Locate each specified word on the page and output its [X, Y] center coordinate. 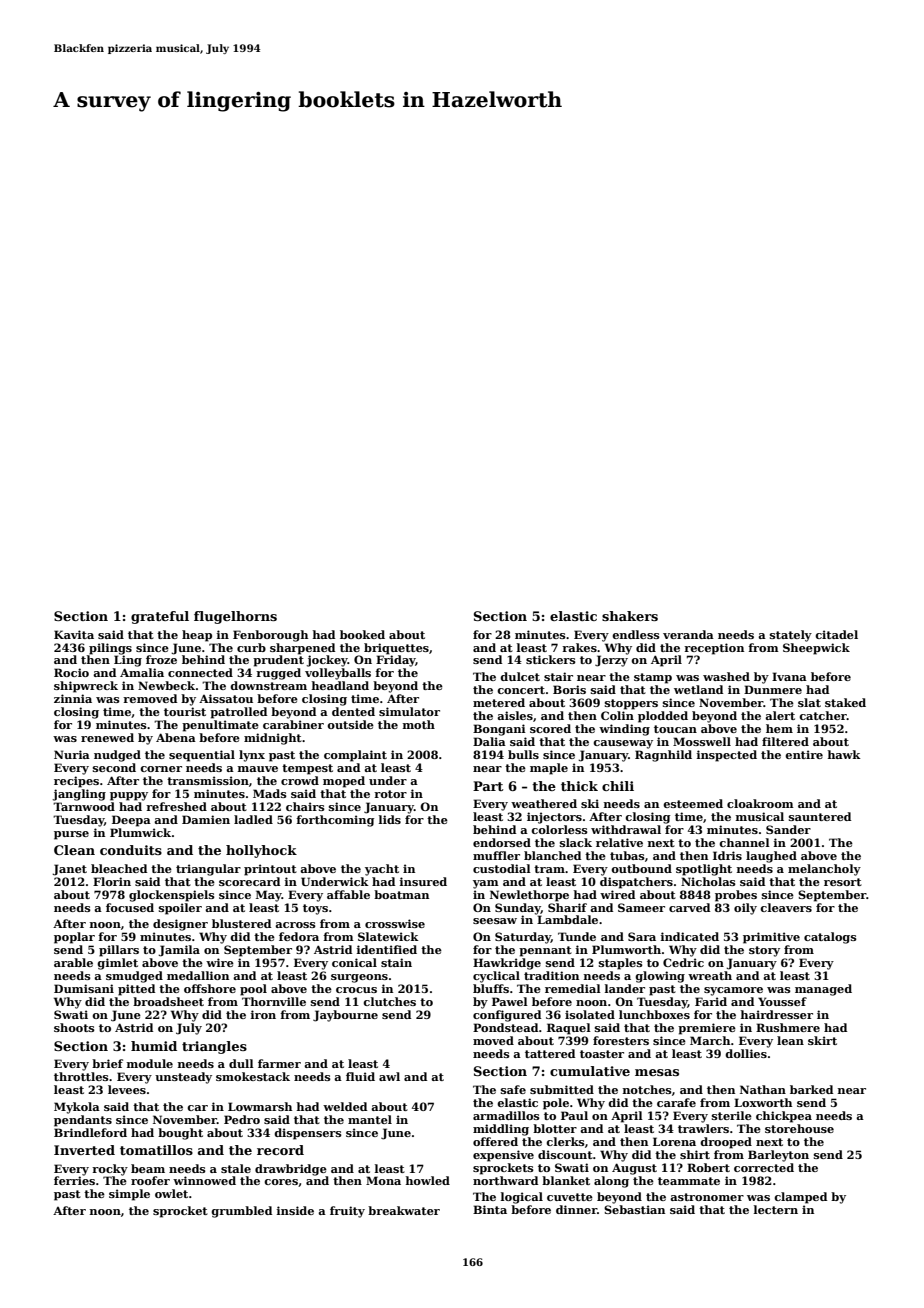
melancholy [824, 870]
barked [811, 1089]
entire [804, 754]
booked [362, 634]
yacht [382, 870]
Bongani [499, 730]
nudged [117, 756]
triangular [208, 870]
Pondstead [506, 1027]
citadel [836, 634]
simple [129, 1195]
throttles [81, 1076]
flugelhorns [235, 617]
